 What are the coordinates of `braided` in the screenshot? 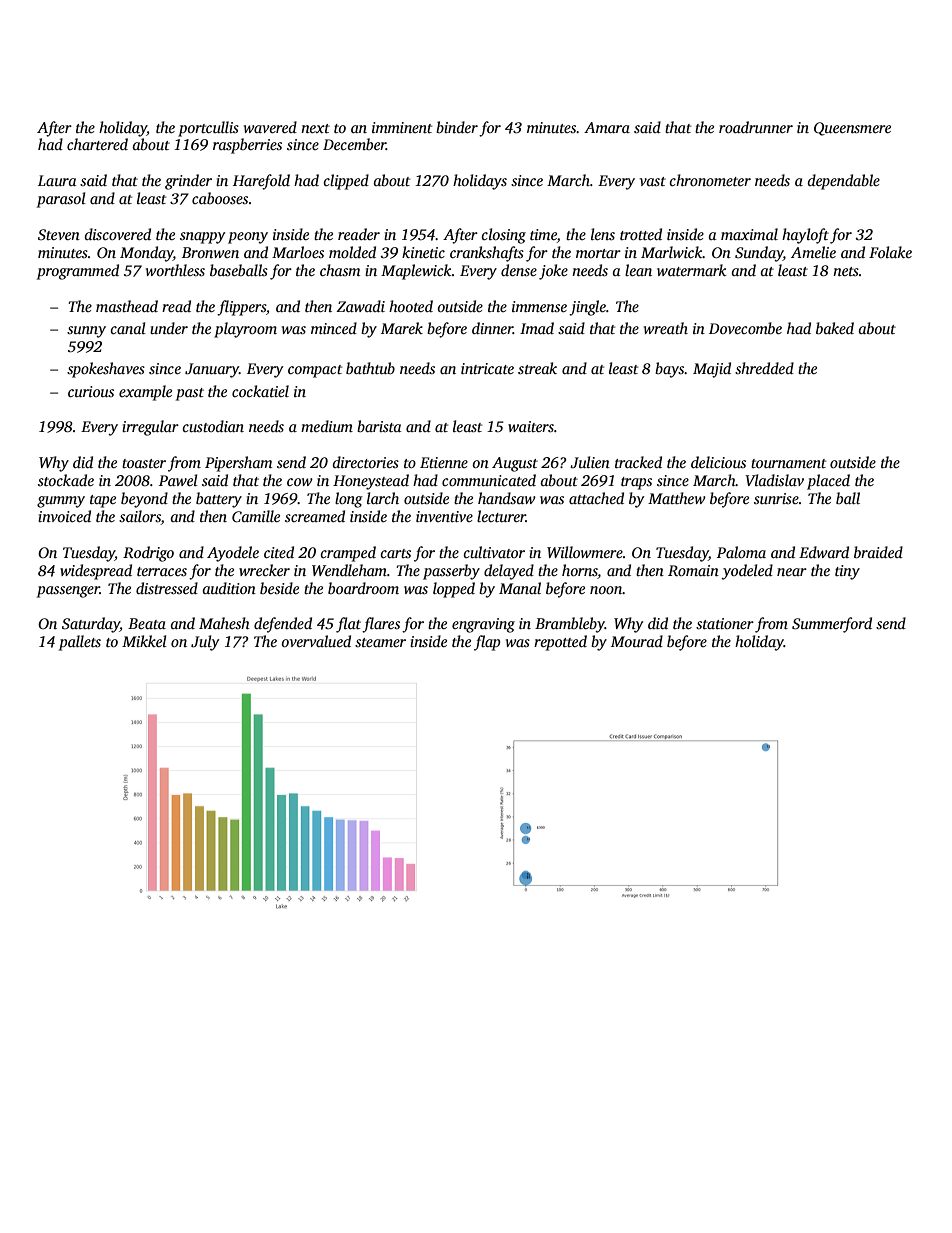 It's located at (878, 552).
